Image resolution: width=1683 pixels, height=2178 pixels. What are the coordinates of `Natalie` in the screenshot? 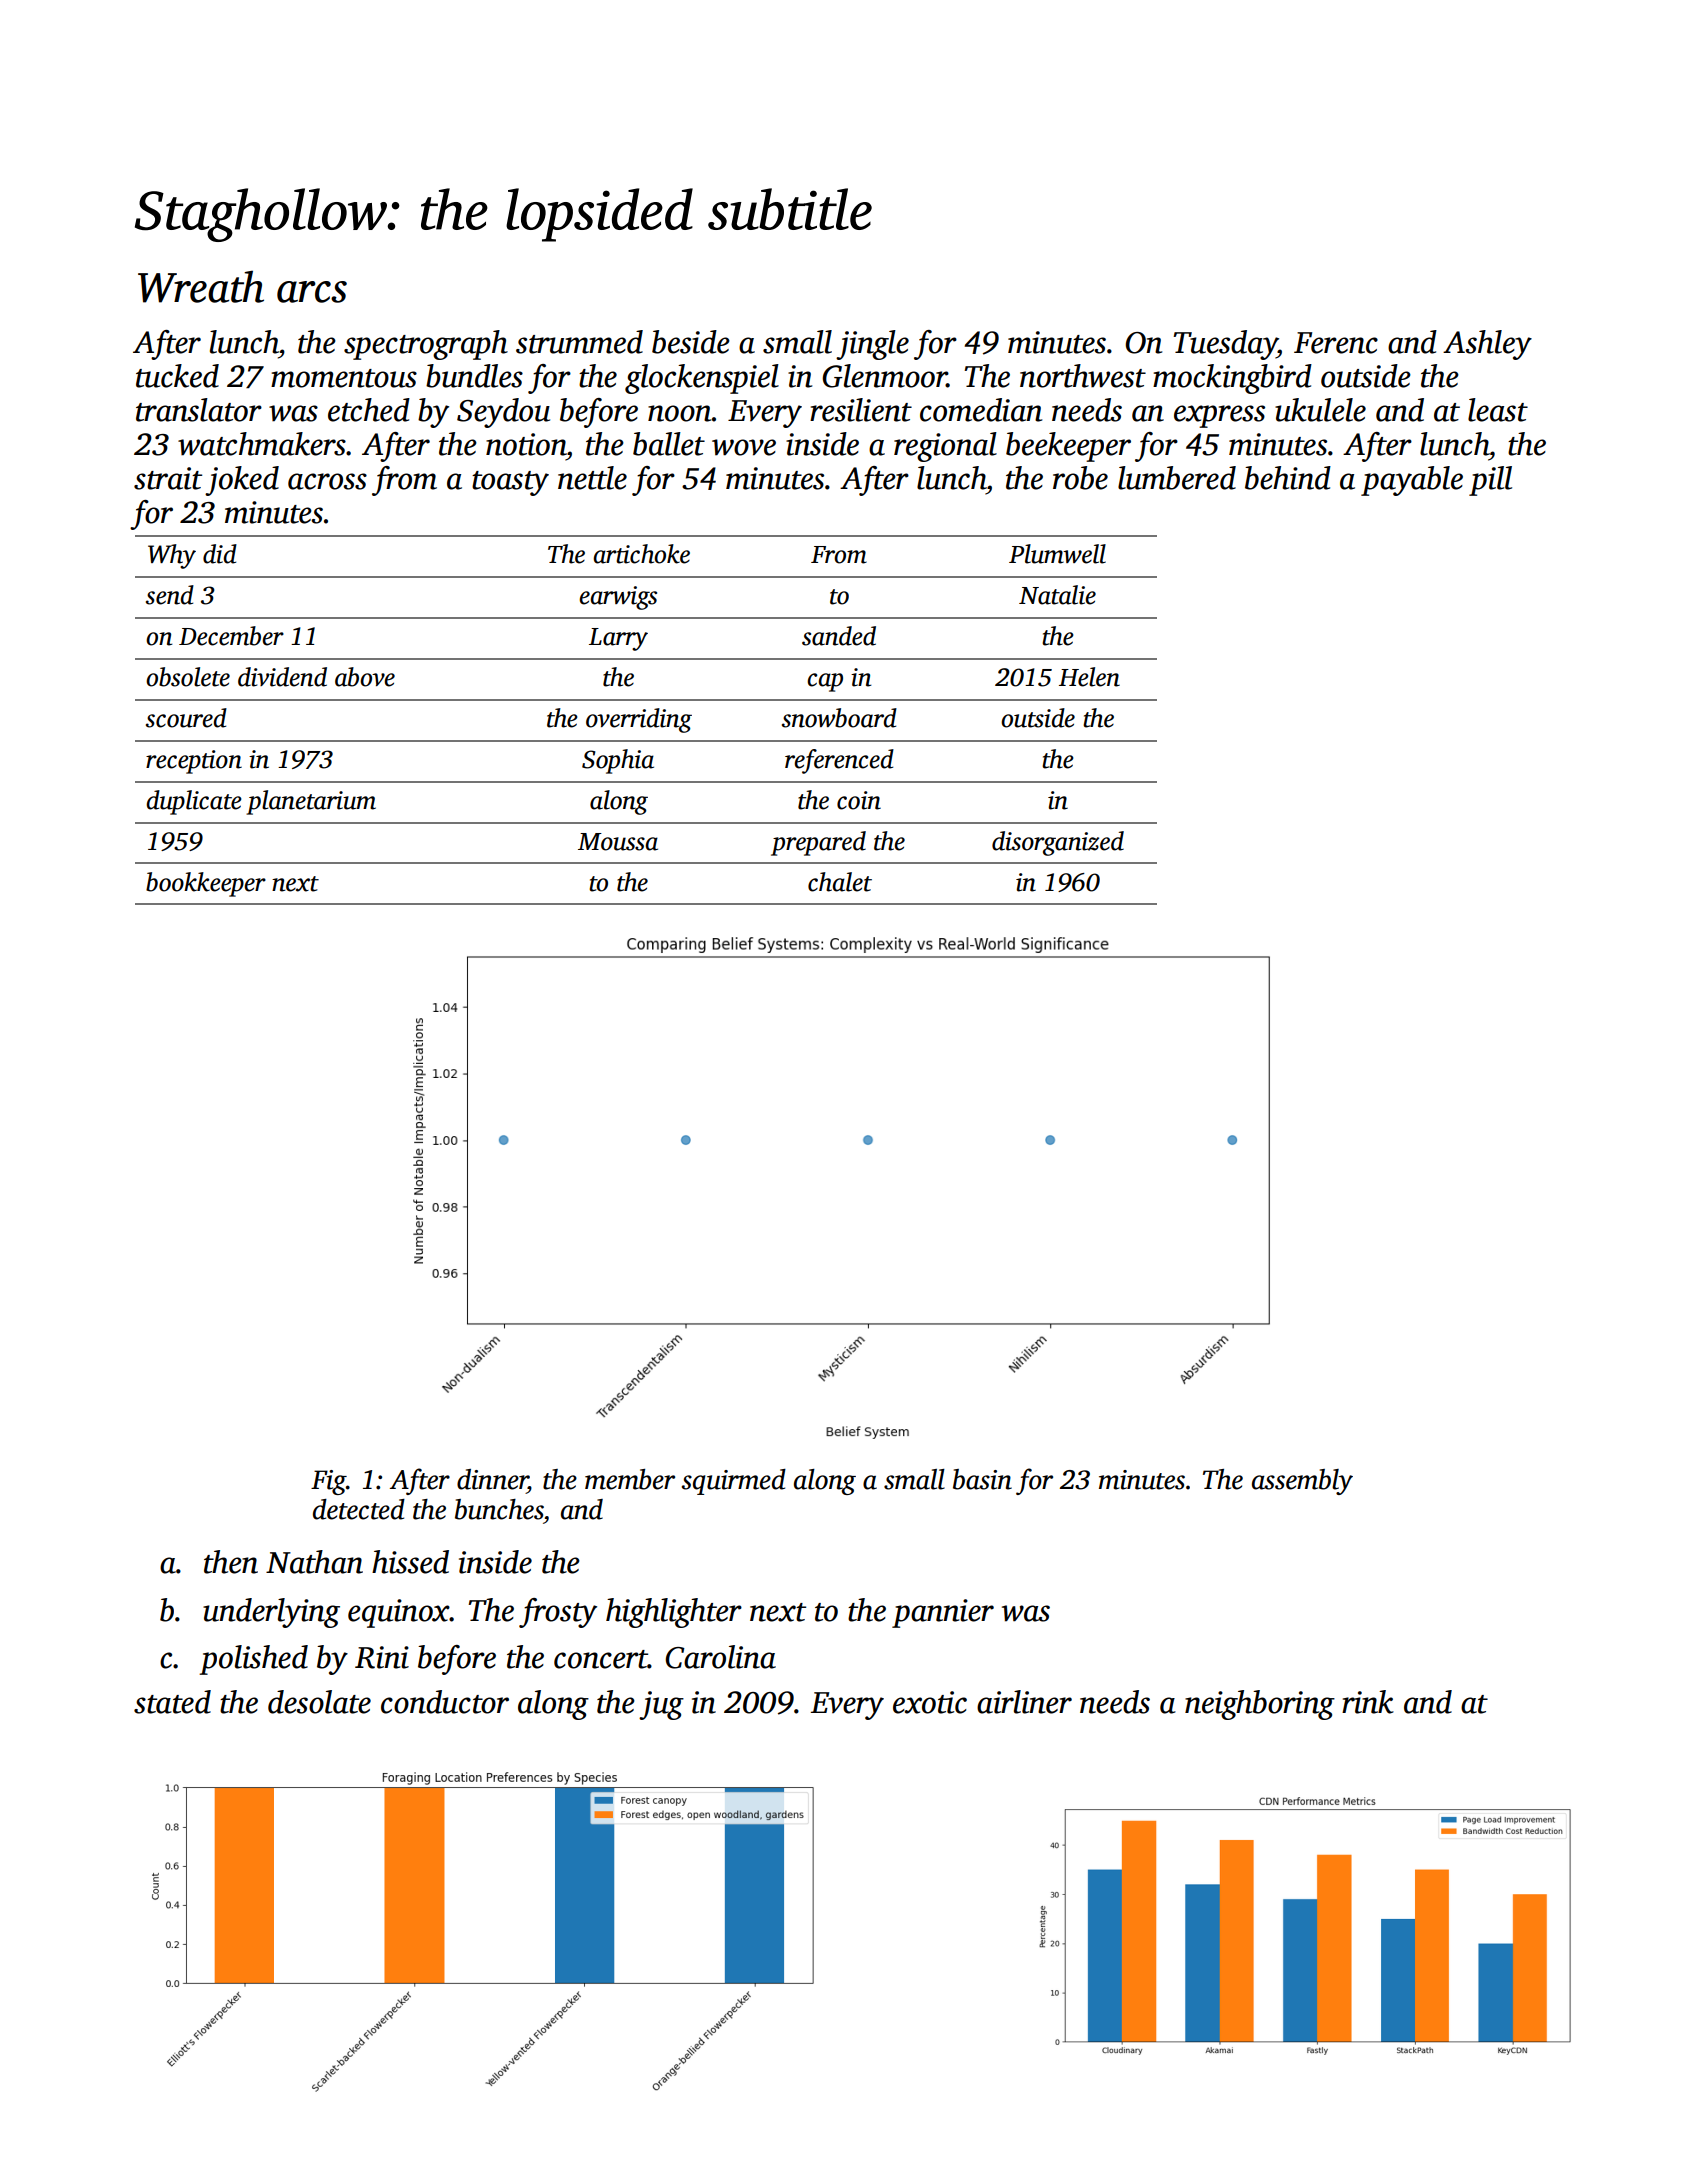 It's located at (1057, 595).
